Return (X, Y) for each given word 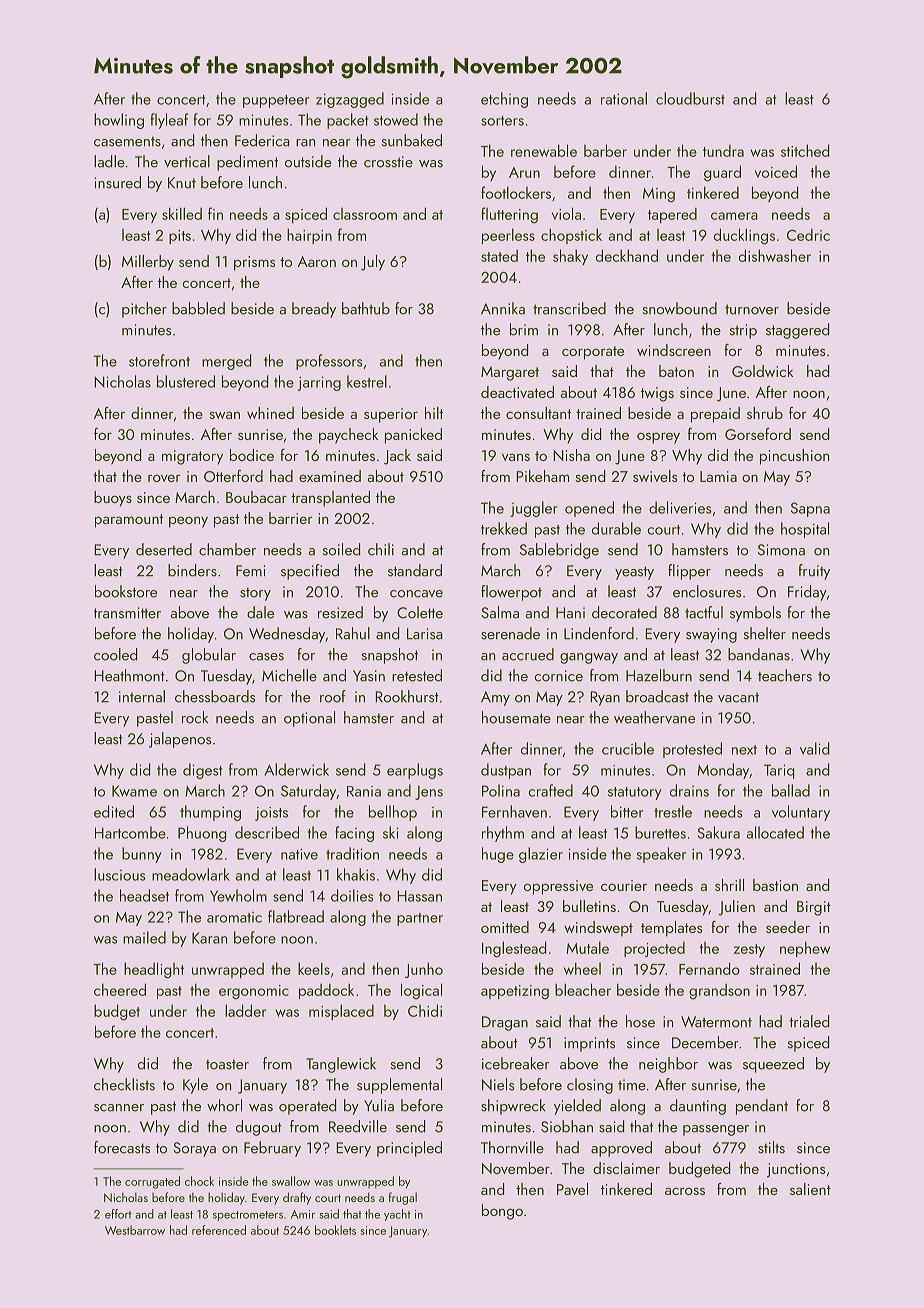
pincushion (794, 457)
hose (640, 1021)
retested (417, 675)
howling (119, 121)
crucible (628, 748)
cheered (120, 989)
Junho (424, 970)
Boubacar (256, 497)
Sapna (810, 509)
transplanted (330, 499)
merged (227, 362)
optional (309, 719)
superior (391, 415)
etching (504, 100)
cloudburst (690, 98)
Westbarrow (135, 1230)
